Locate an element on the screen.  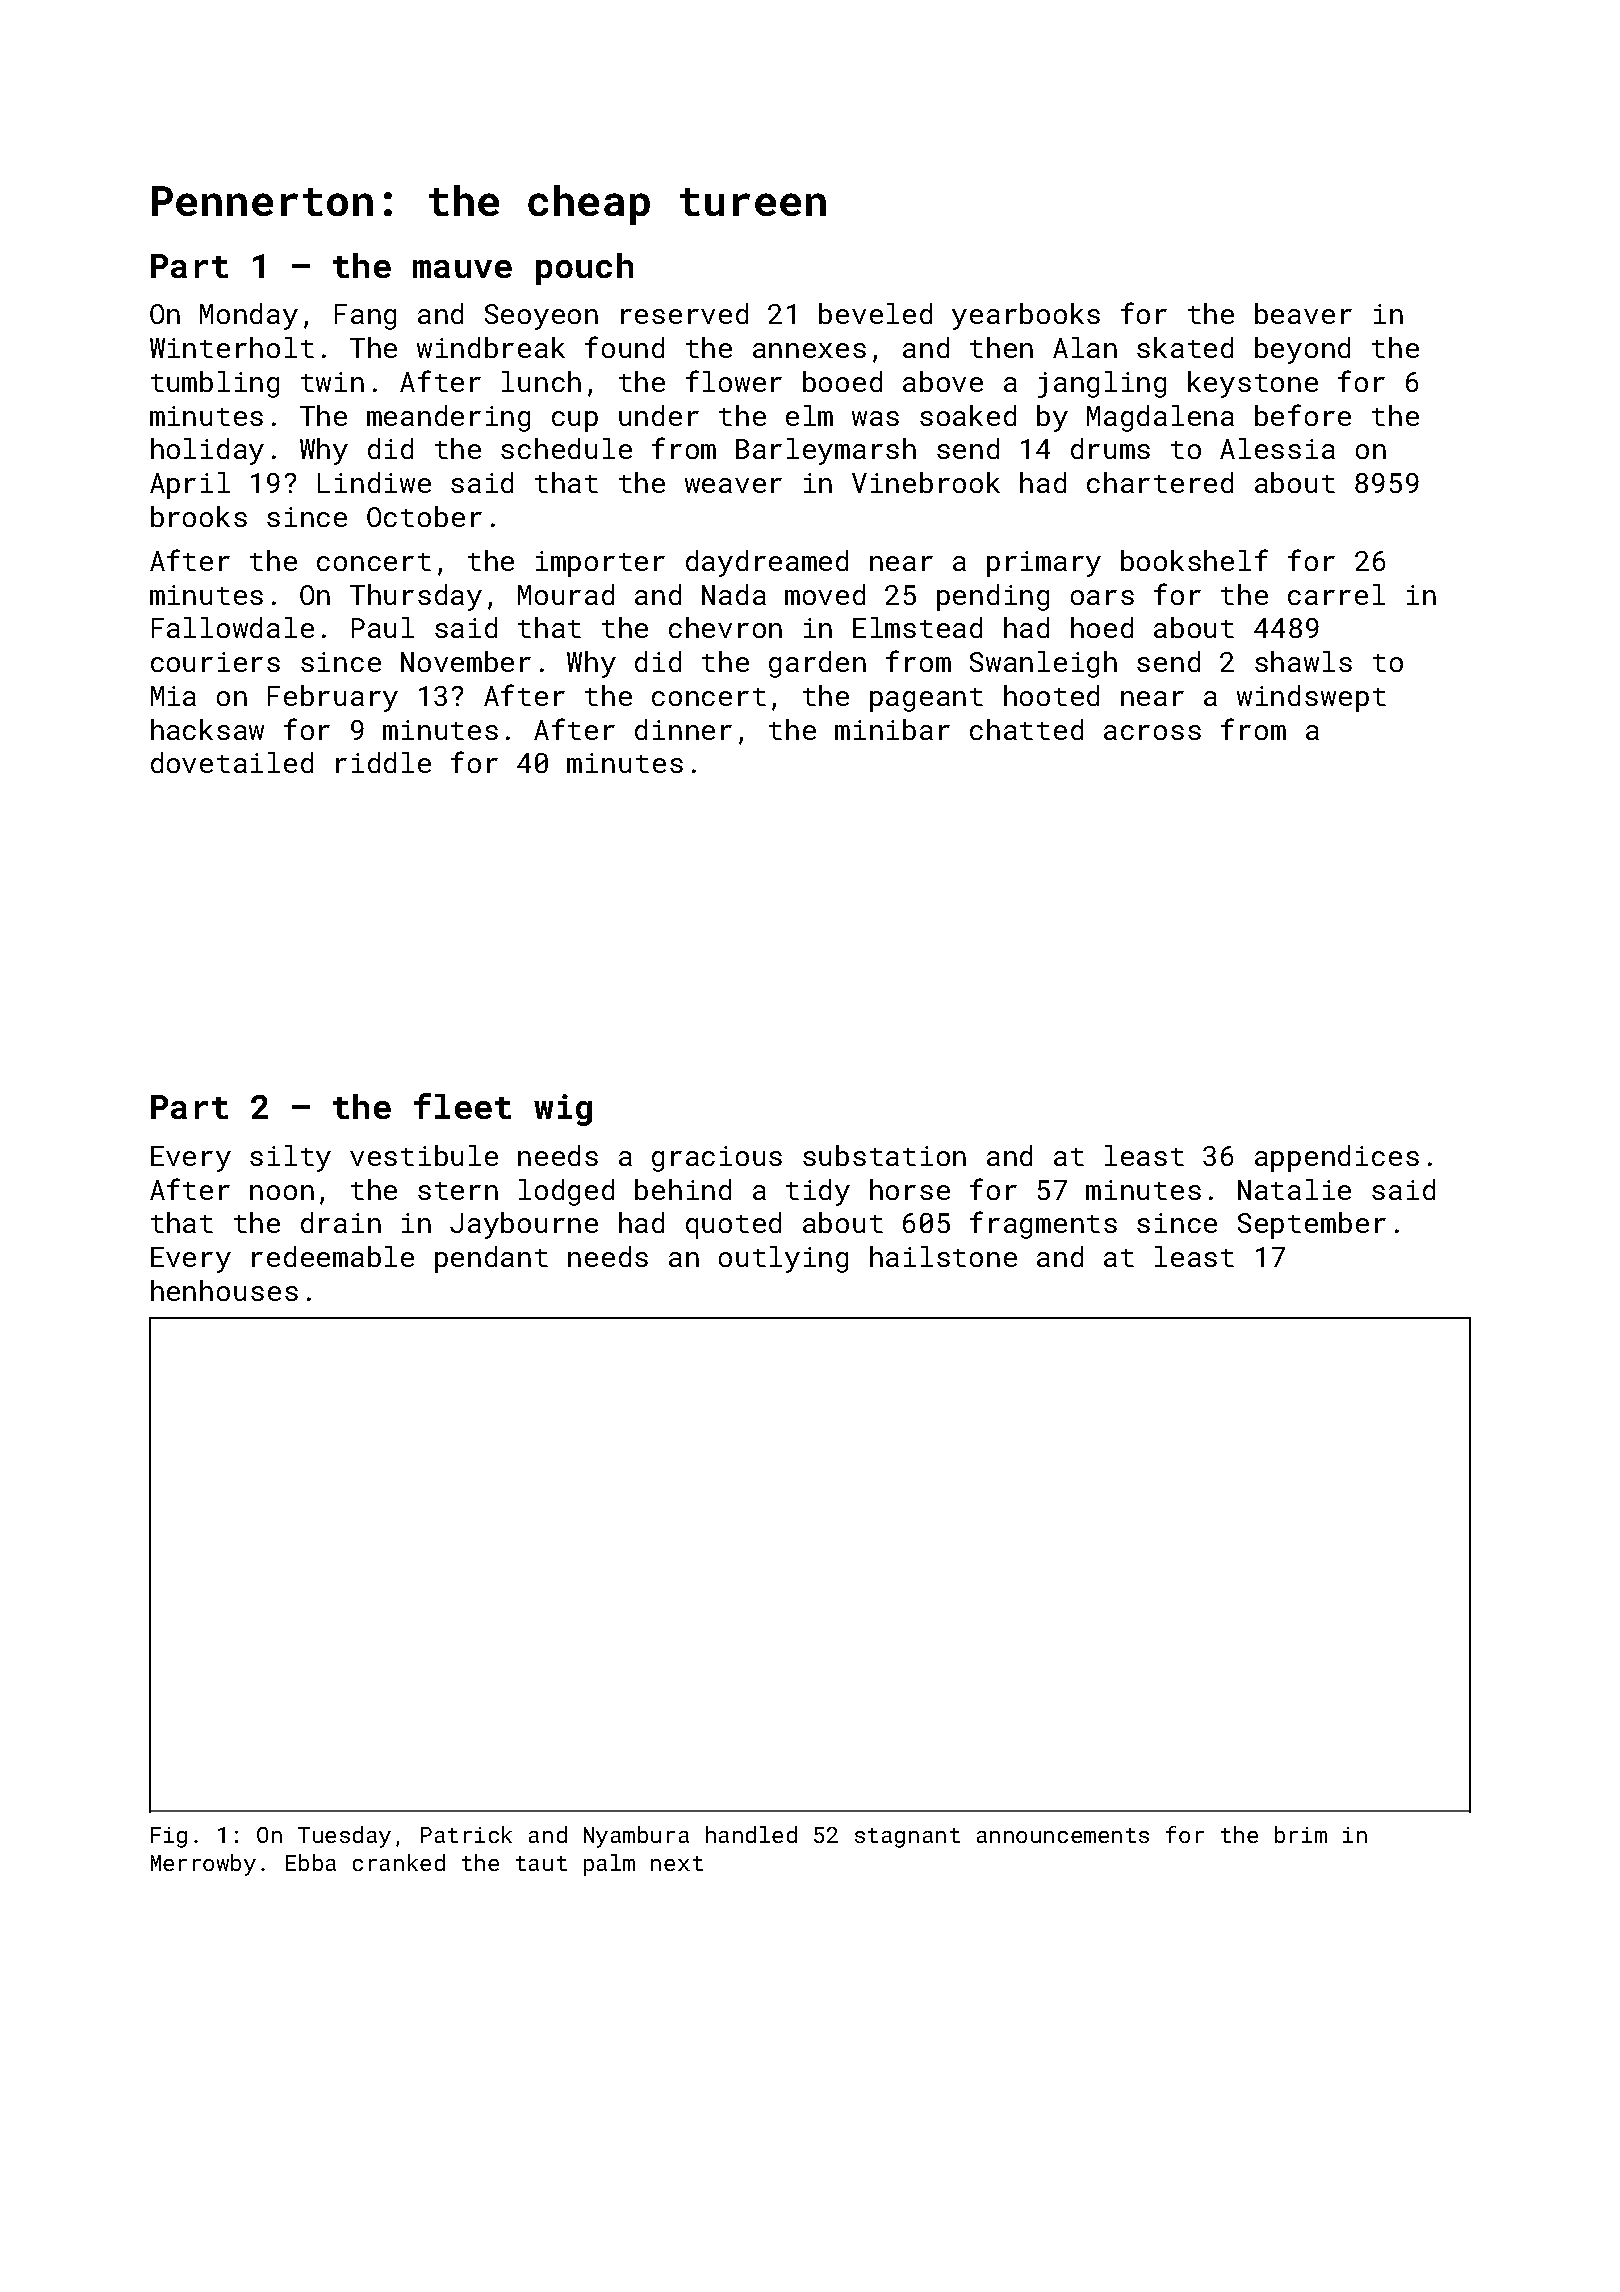
jangling is located at coordinates (1102, 384).
